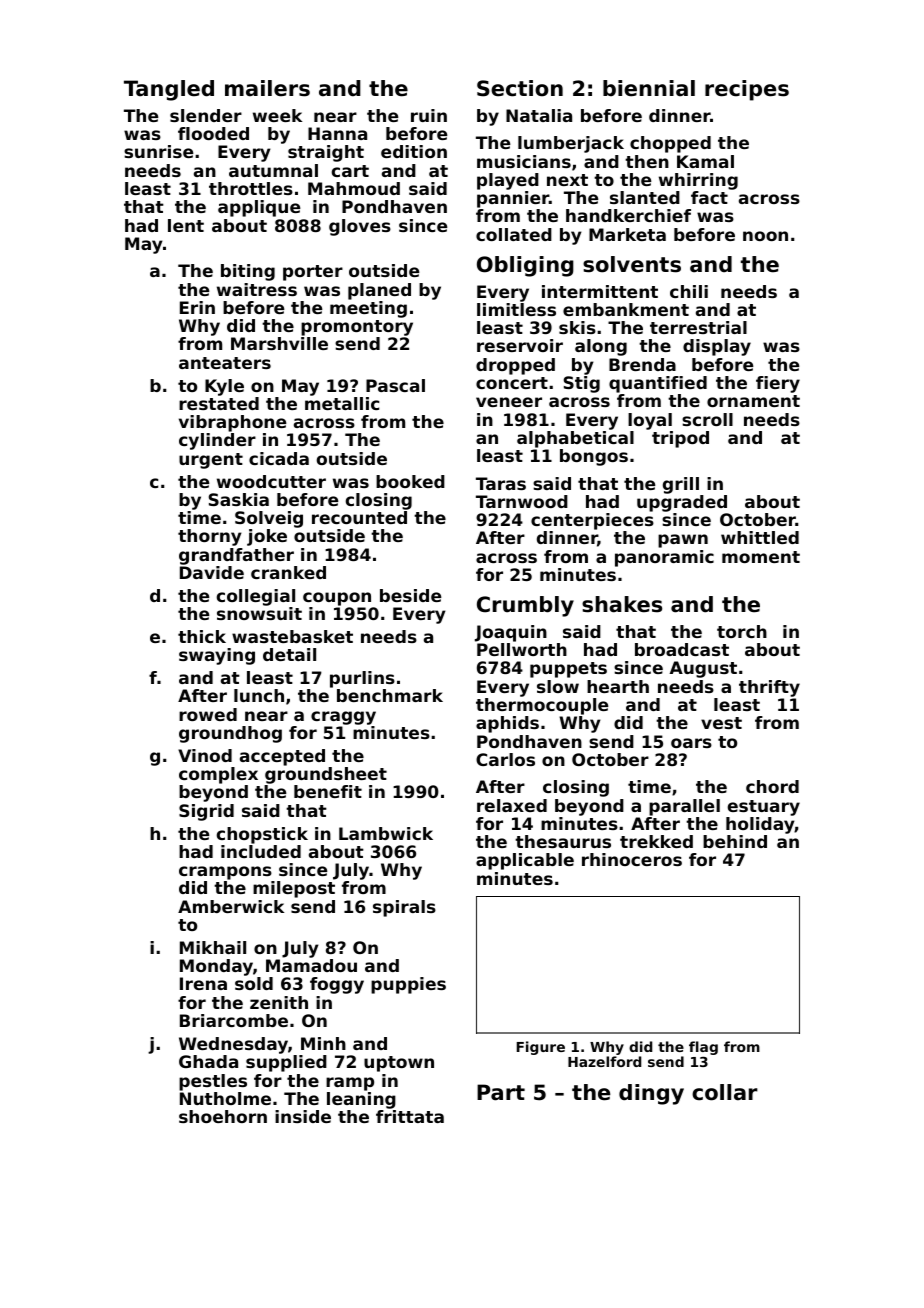 This image has height=1308, width=924. What do you see at coordinates (656, 841) in the image?
I see `trekked` at bounding box center [656, 841].
